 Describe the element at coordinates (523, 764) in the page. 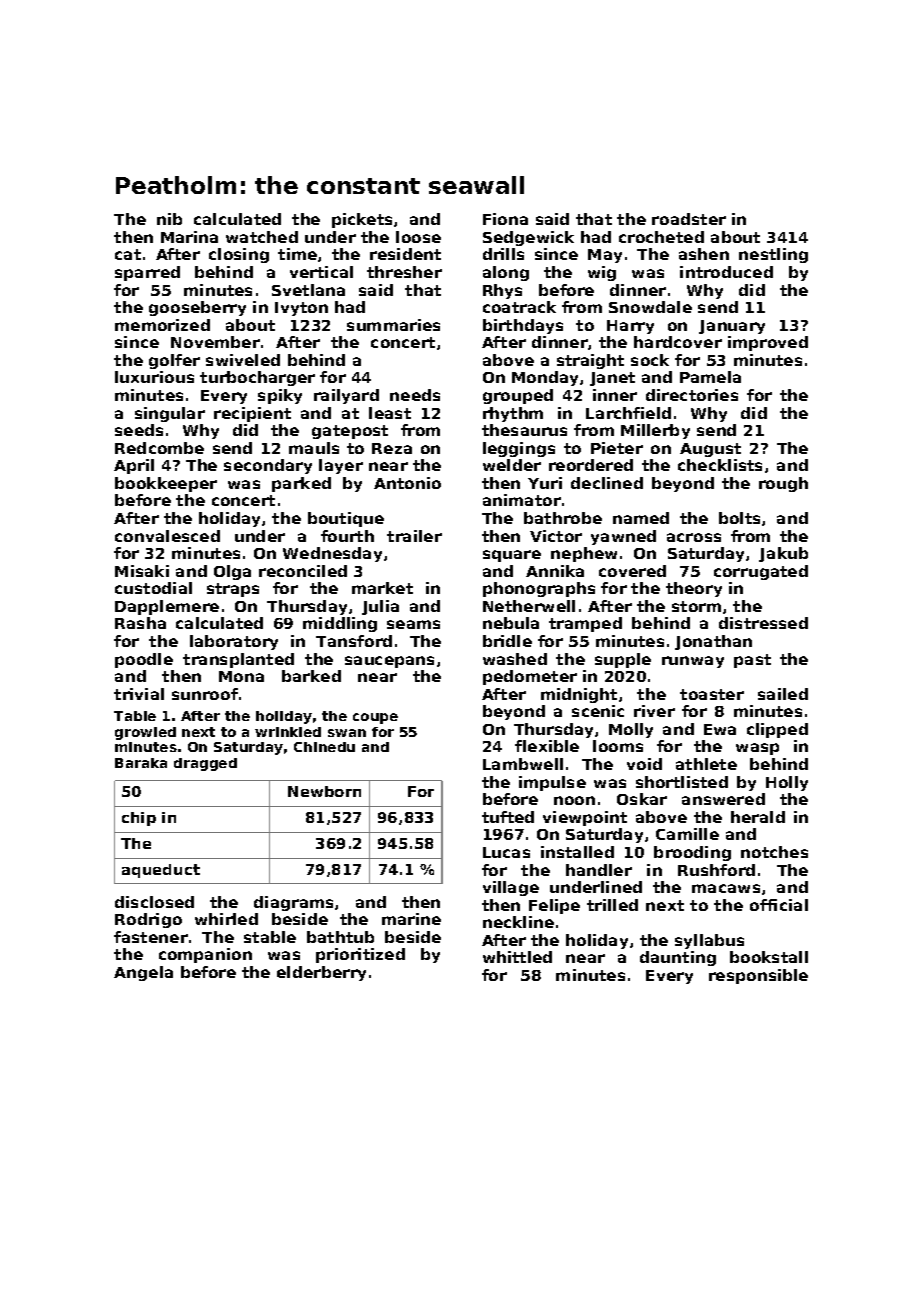

I see `Lambwell` at that location.
